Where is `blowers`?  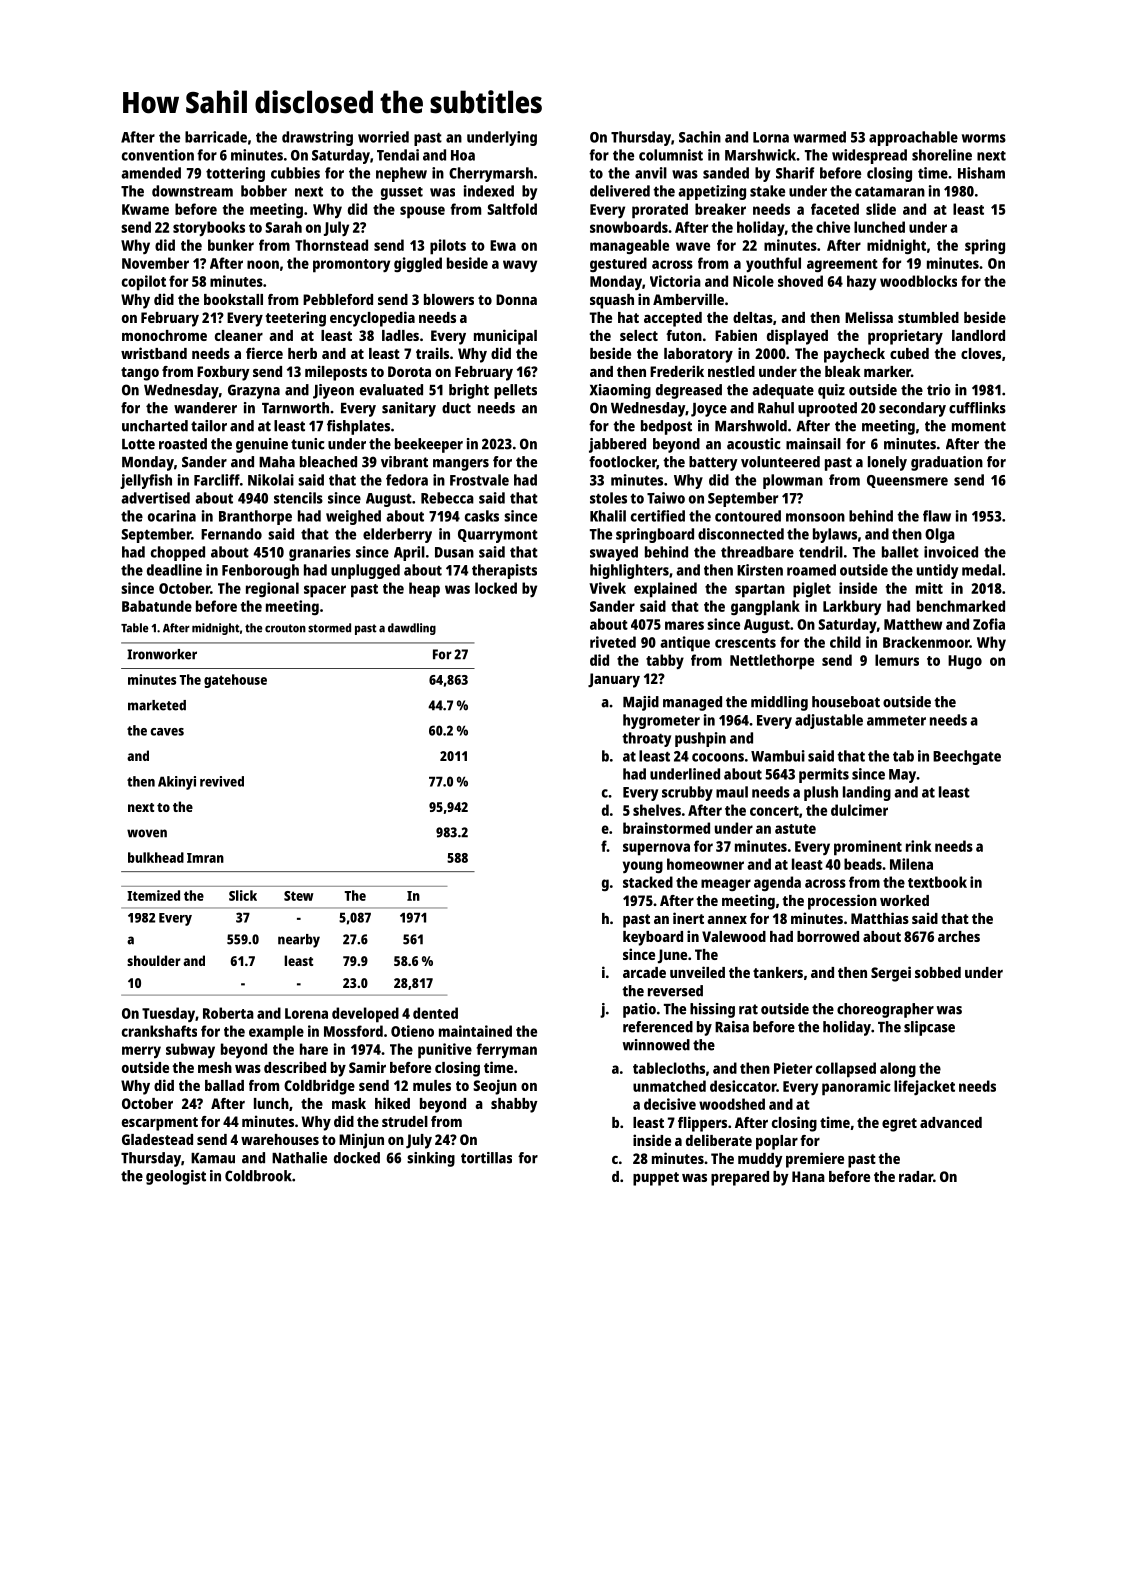
blowers is located at coordinates (449, 299).
